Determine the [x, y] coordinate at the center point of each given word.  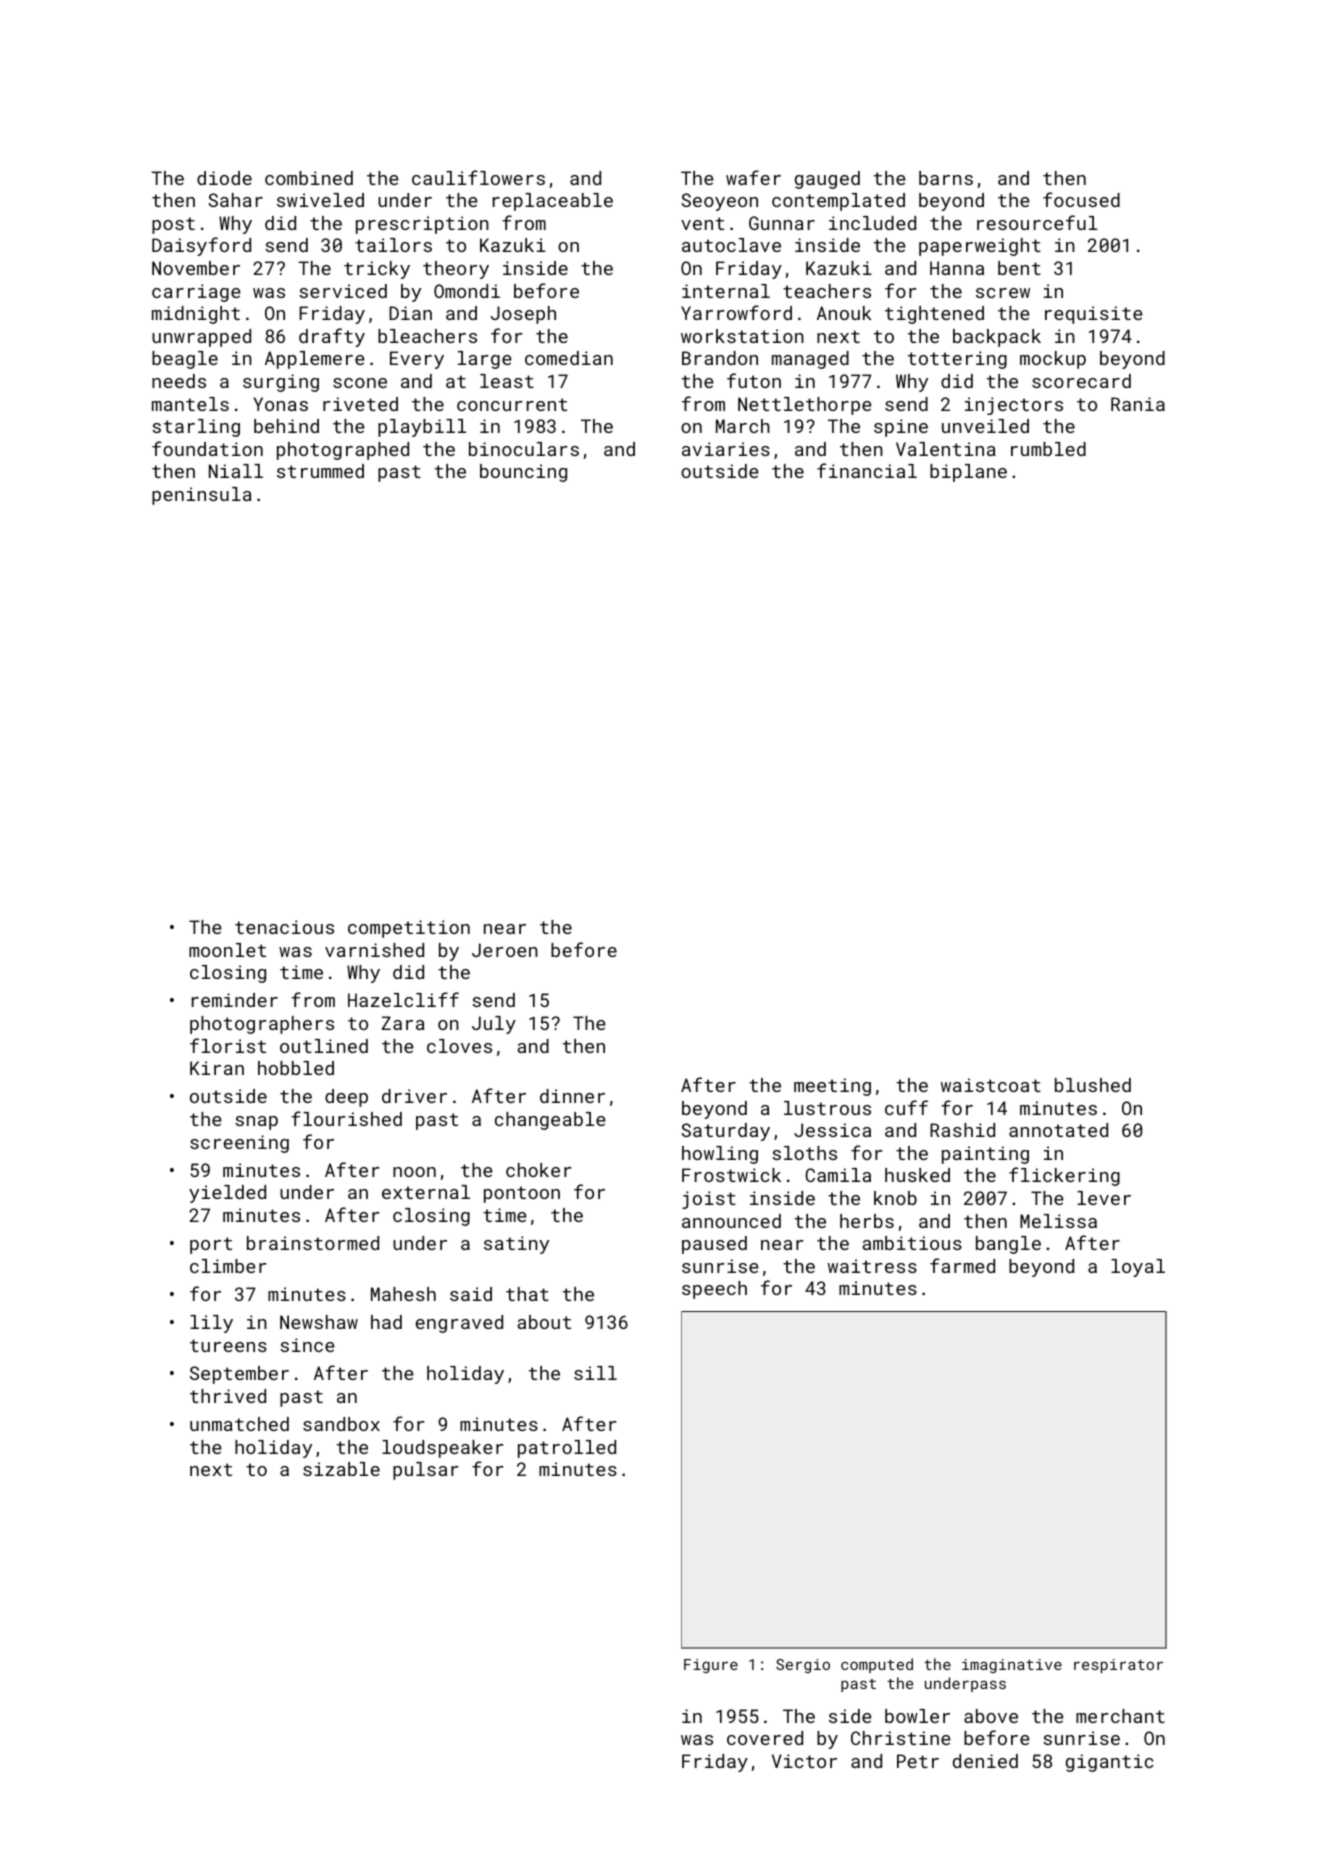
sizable [341, 1469]
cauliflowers [478, 177]
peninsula [202, 496]
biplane [968, 473]
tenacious [284, 927]
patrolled [567, 1449]
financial [867, 470]
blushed [1093, 1085]
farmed [962, 1265]
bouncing [523, 473]
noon [414, 1172]
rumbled [1048, 449]
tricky [377, 270]
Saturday [725, 1132]
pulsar [426, 1471]
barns [946, 178]
